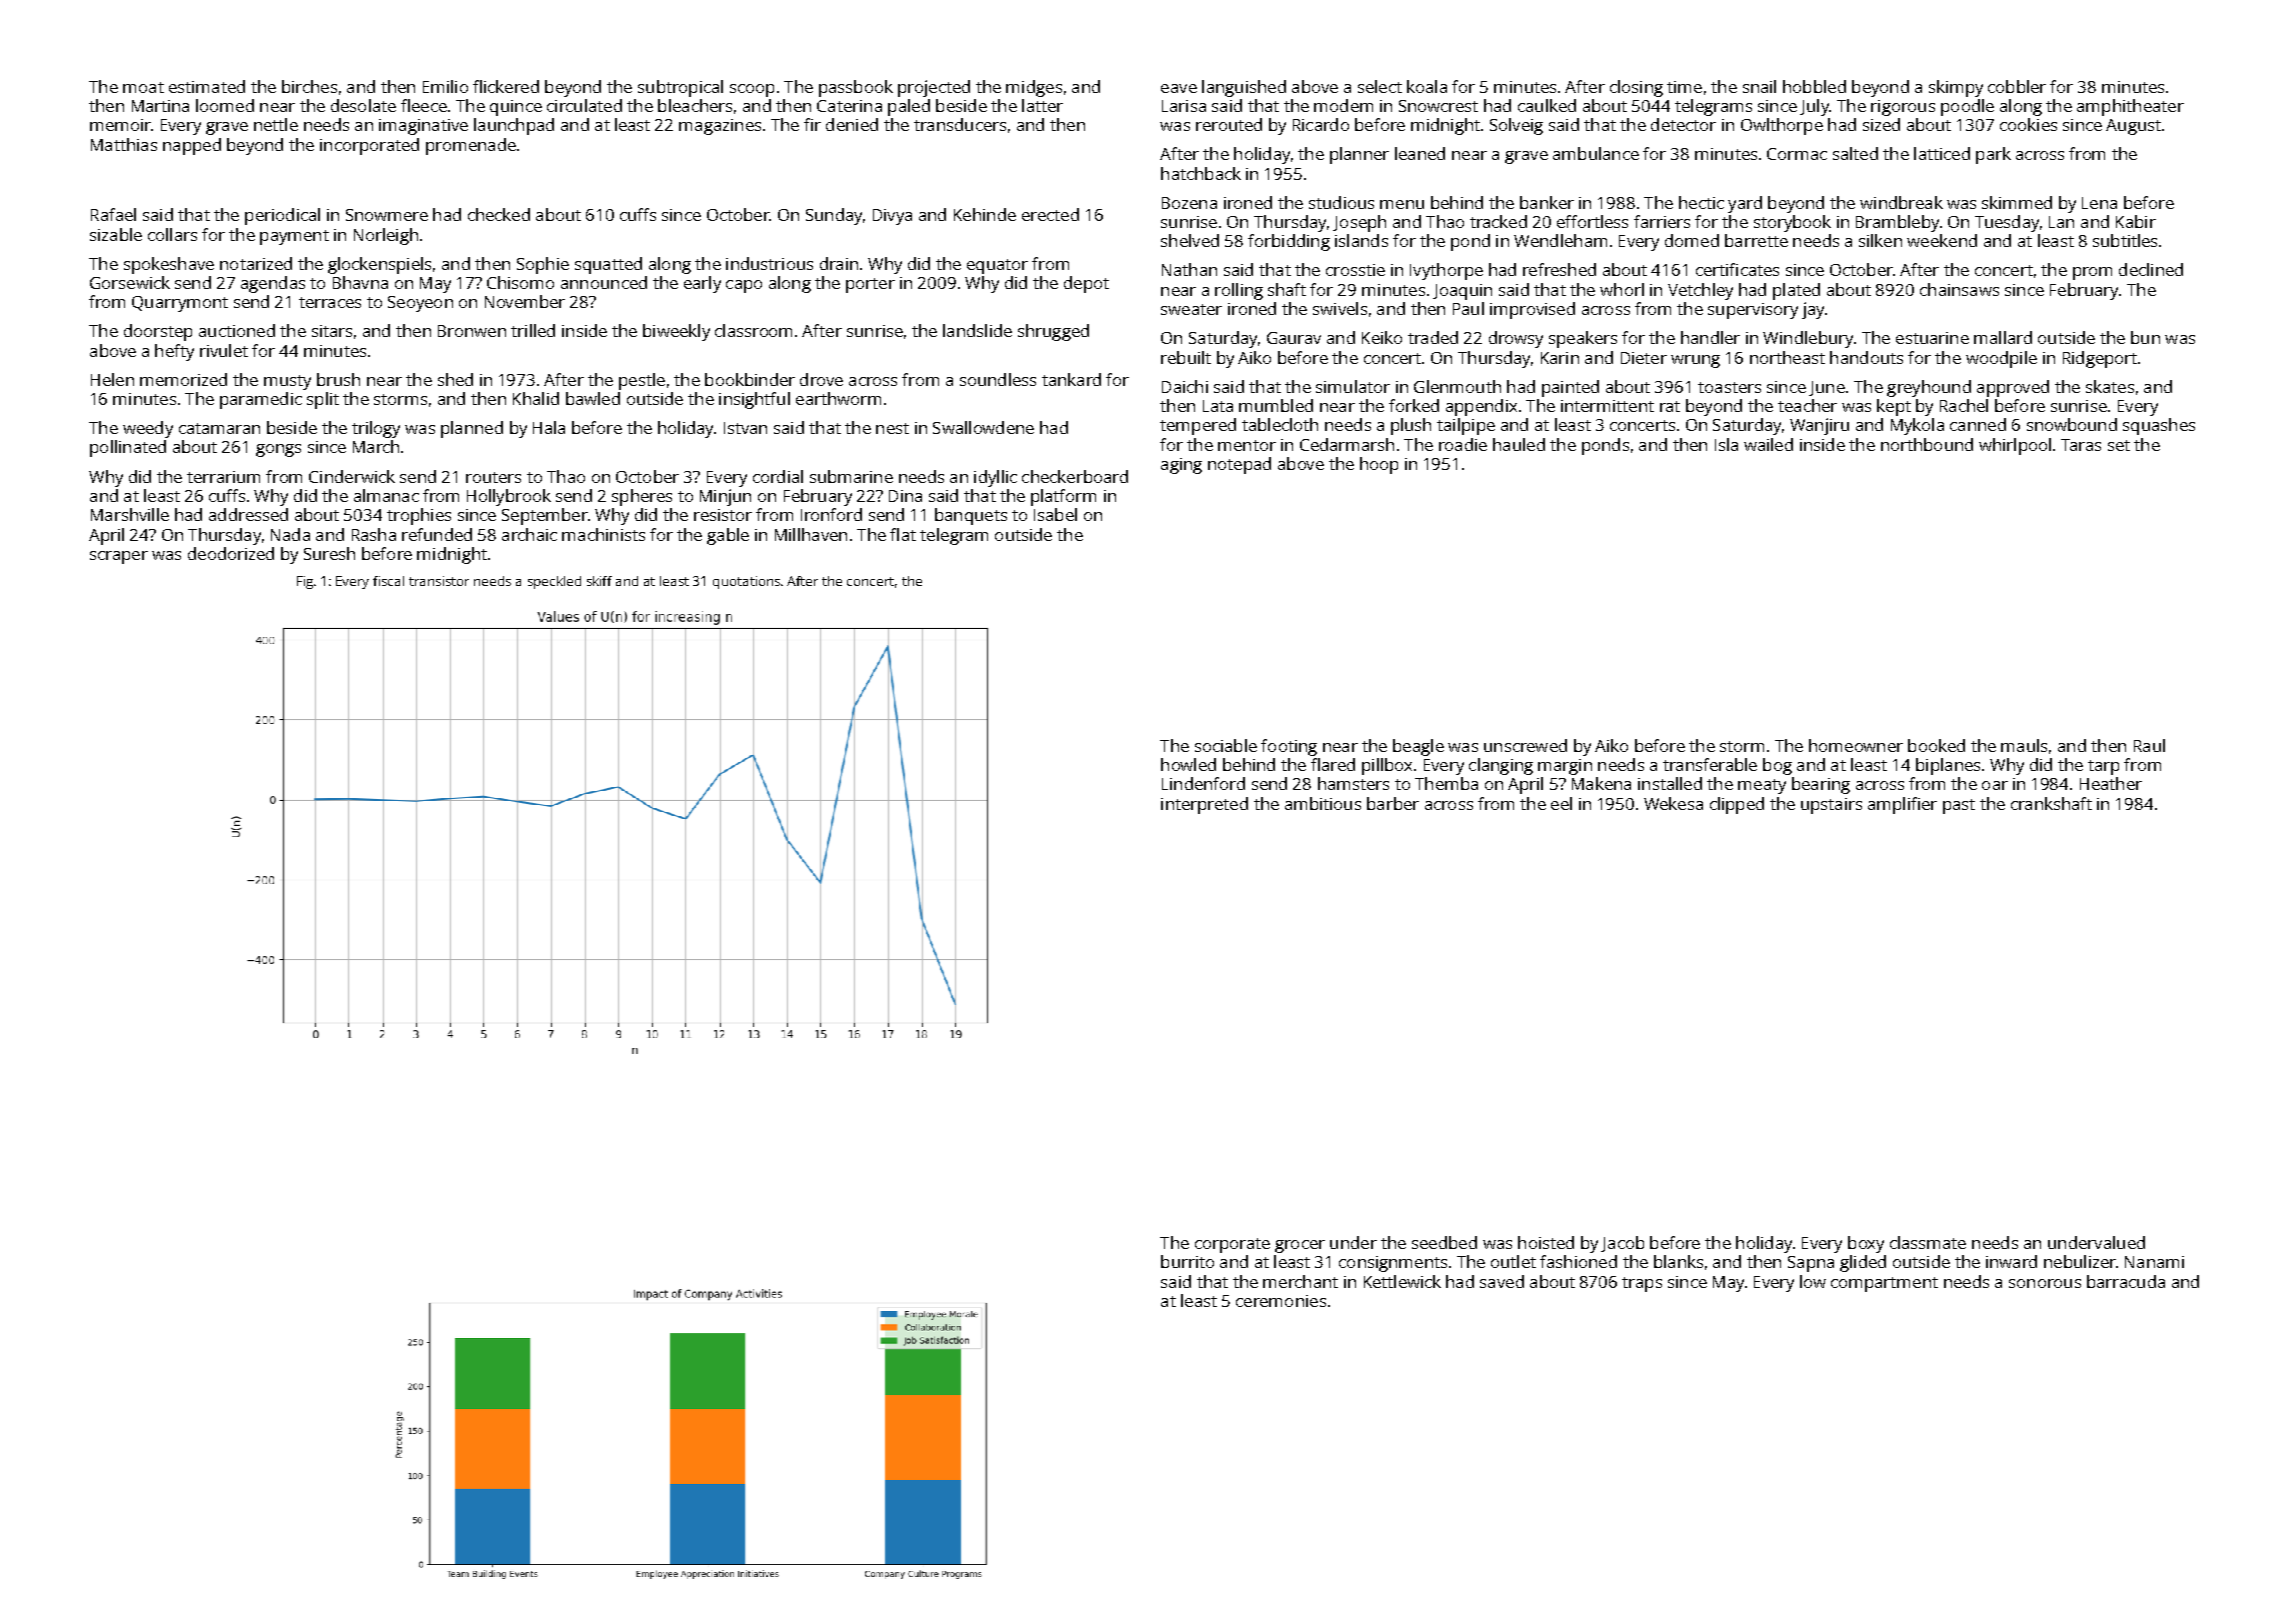 The height and width of the page is (1619, 2290). Describe the element at coordinates (439, 581) in the page. I see `transistor` at that location.
